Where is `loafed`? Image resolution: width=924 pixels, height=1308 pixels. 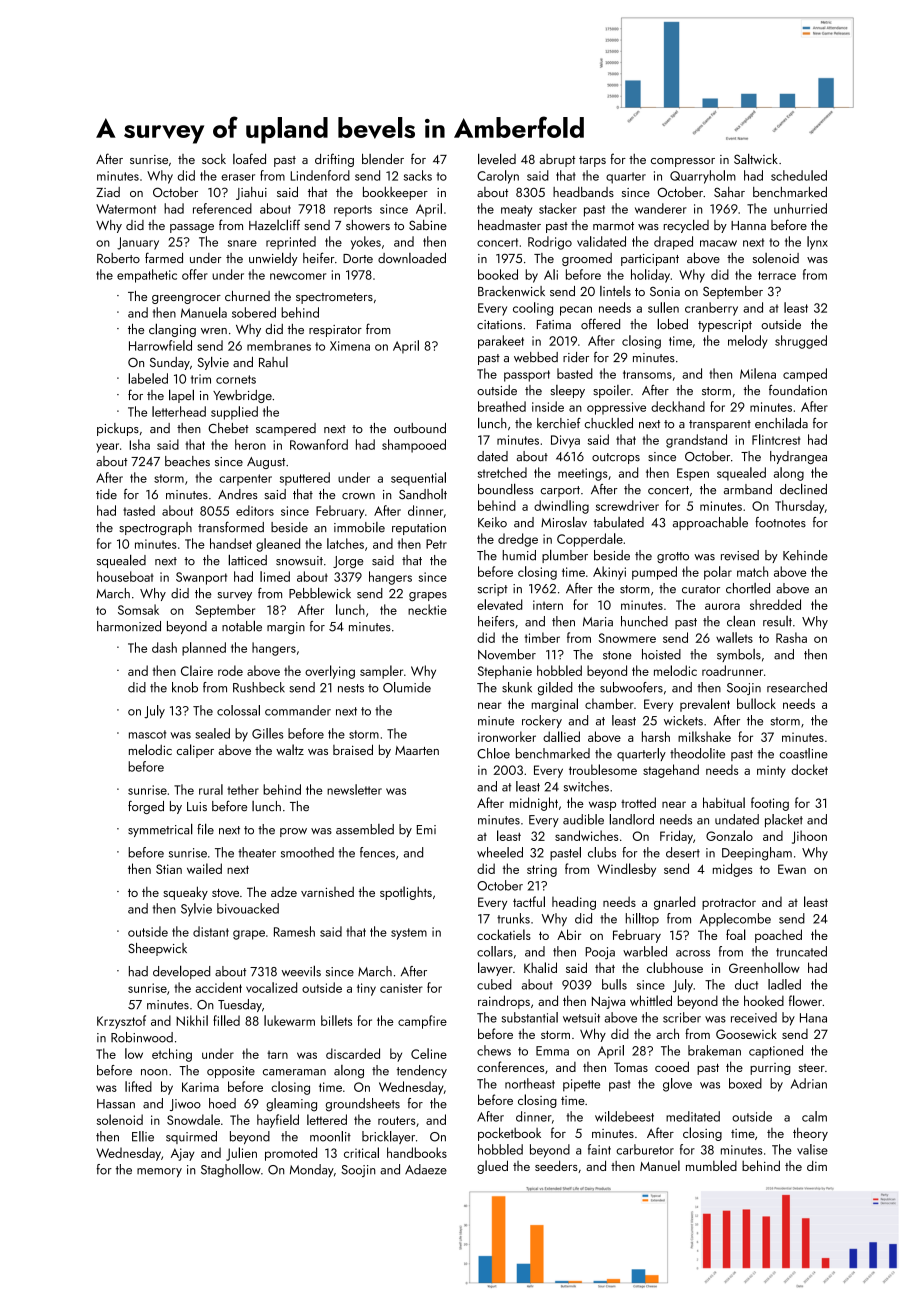
loafed is located at coordinates (249, 158).
